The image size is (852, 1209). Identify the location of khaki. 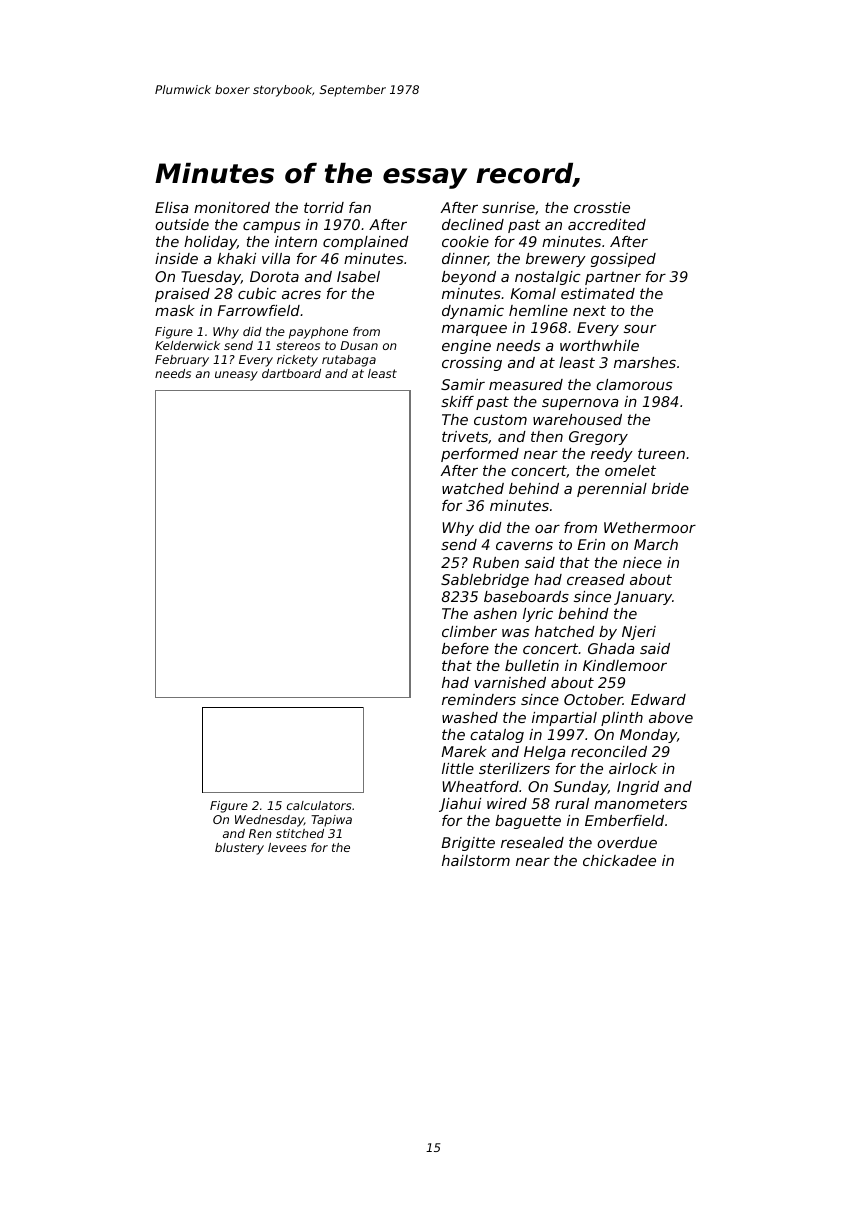
(236, 258).
